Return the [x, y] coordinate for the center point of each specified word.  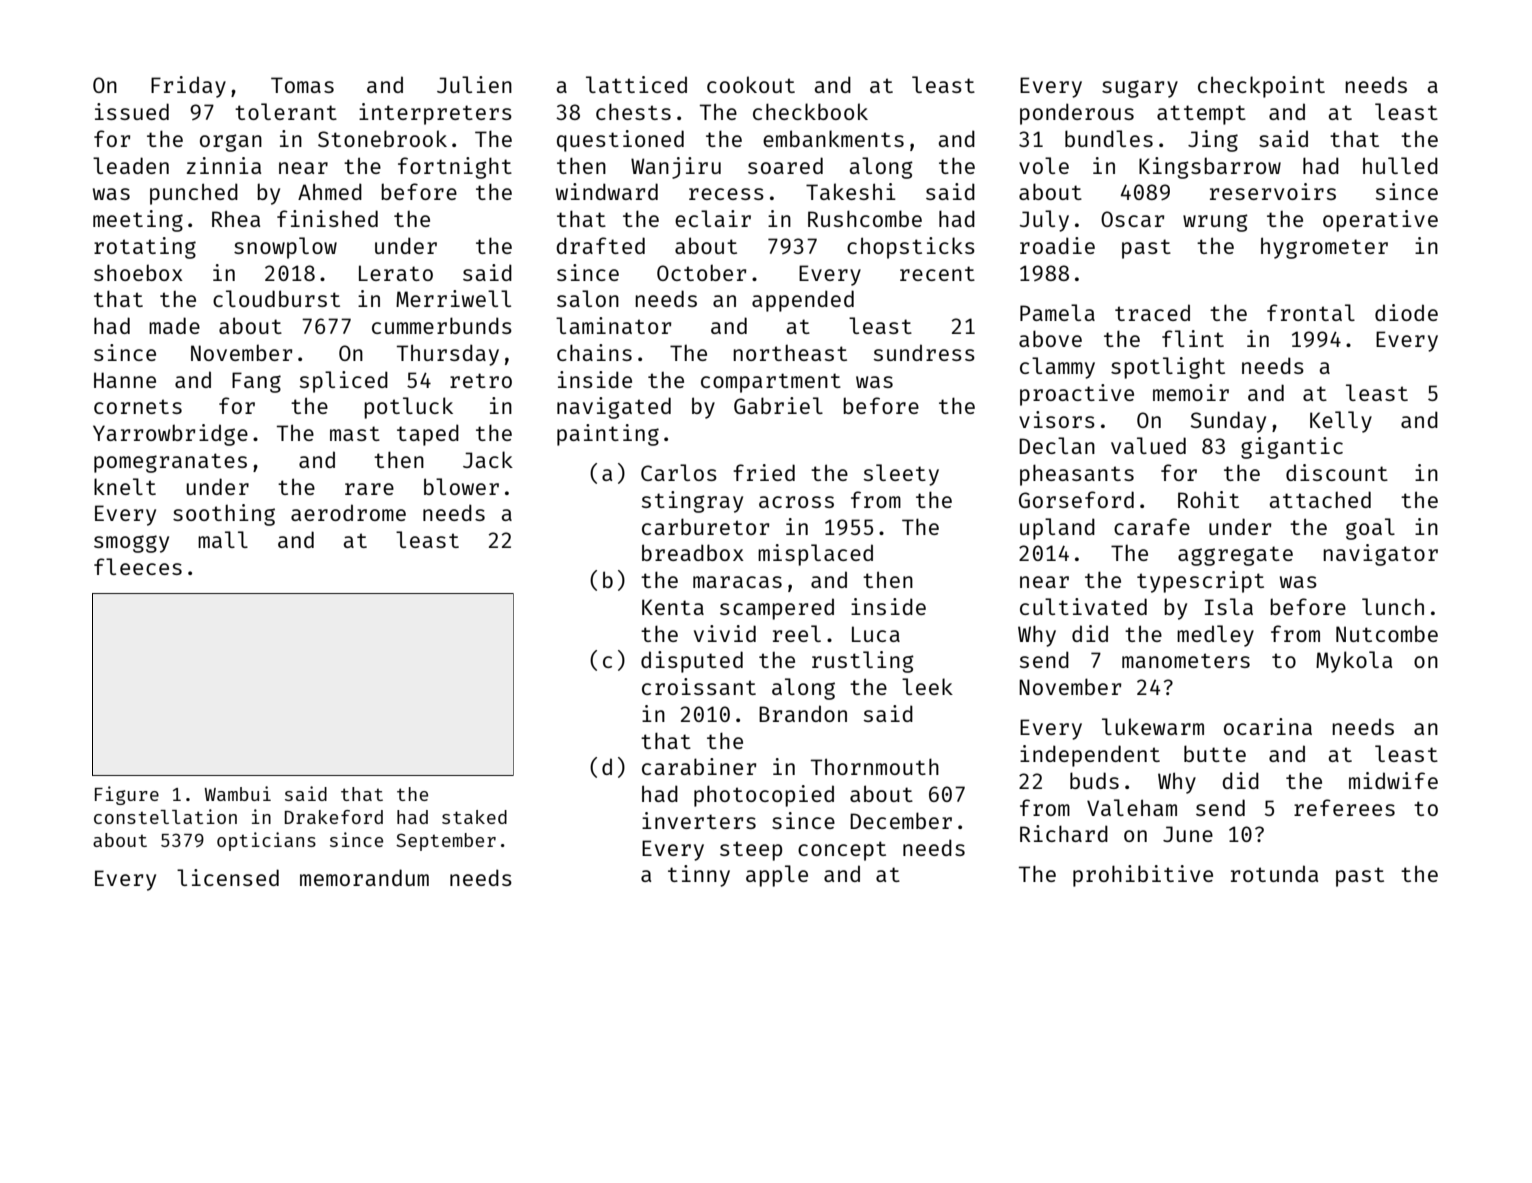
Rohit [1208, 499]
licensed [228, 877]
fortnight [455, 168]
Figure [127, 795]
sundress [924, 352]
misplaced [815, 555]
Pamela [1057, 312]
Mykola [1354, 662]
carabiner [699, 766]
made [174, 325]
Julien [474, 84]
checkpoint [1261, 87]
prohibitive [1143, 876]
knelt [125, 486]
